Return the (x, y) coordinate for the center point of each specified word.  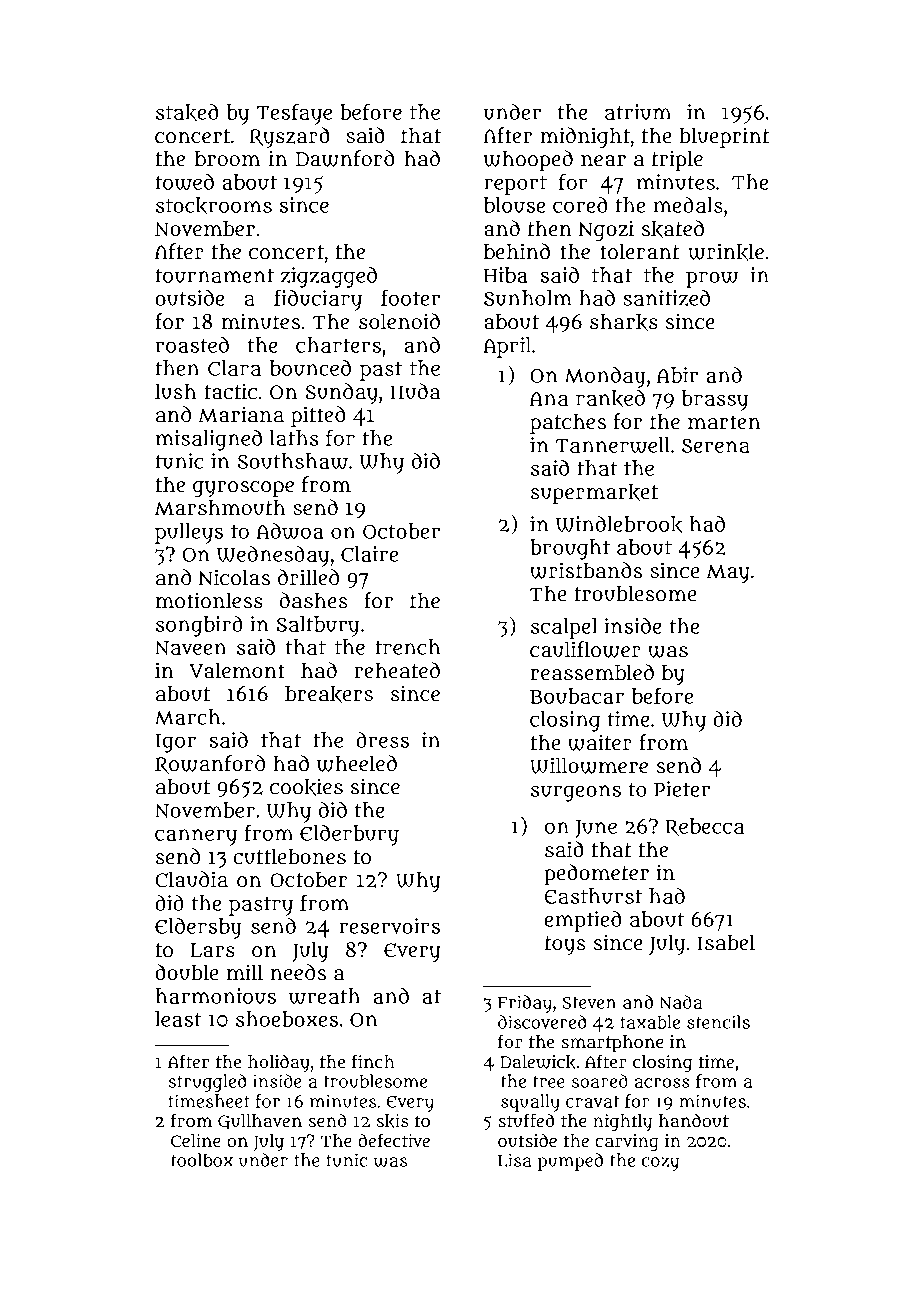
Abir (677, 375)
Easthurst (593, 896)
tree (549, 1082)
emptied (583, 921)
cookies (306, 787)
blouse (514, 205)
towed (184, 182)
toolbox (202, 1160)
